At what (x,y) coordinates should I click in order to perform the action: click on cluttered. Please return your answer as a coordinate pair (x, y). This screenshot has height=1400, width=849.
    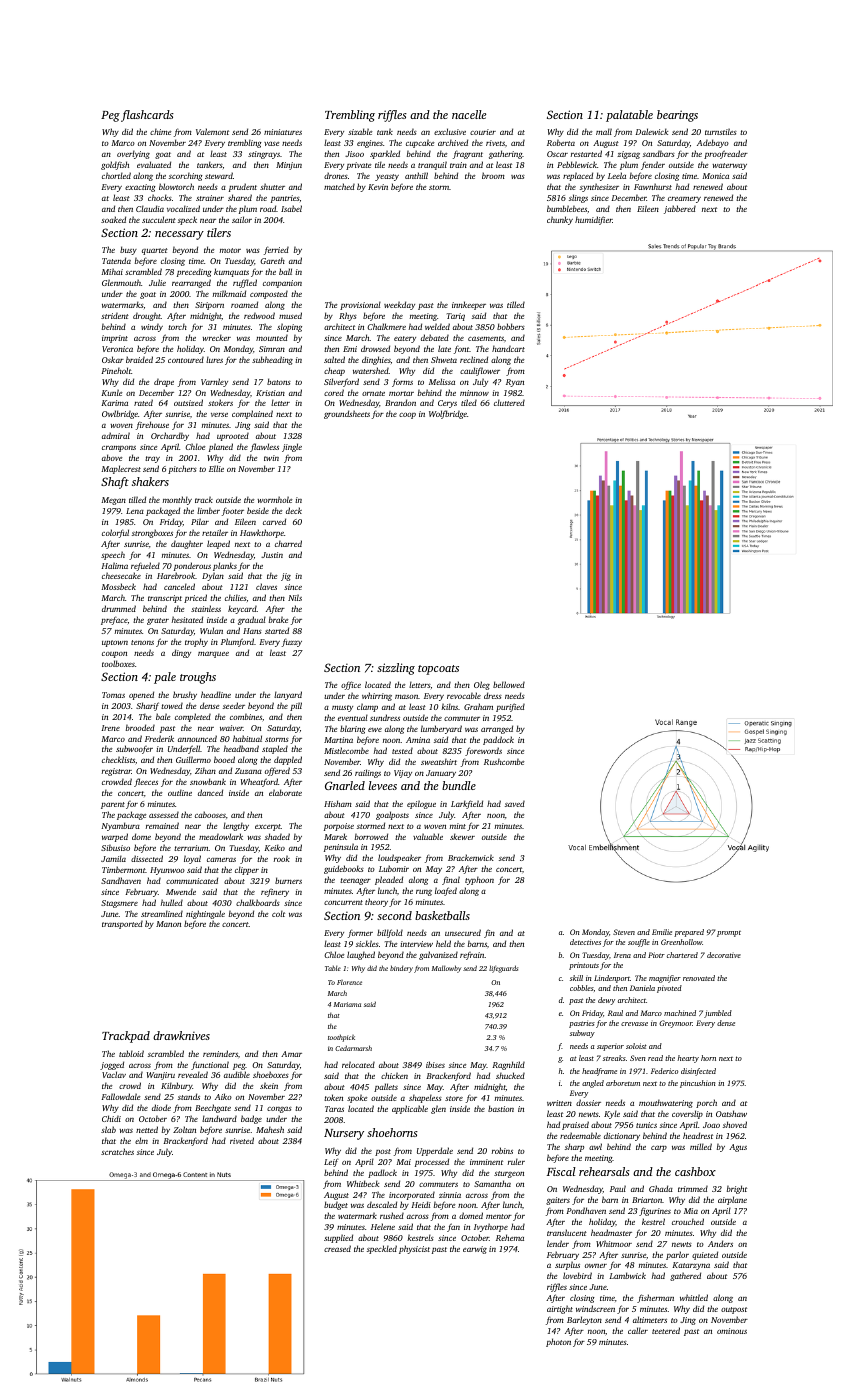
    Looking at the image, I should click on (509, 402).
